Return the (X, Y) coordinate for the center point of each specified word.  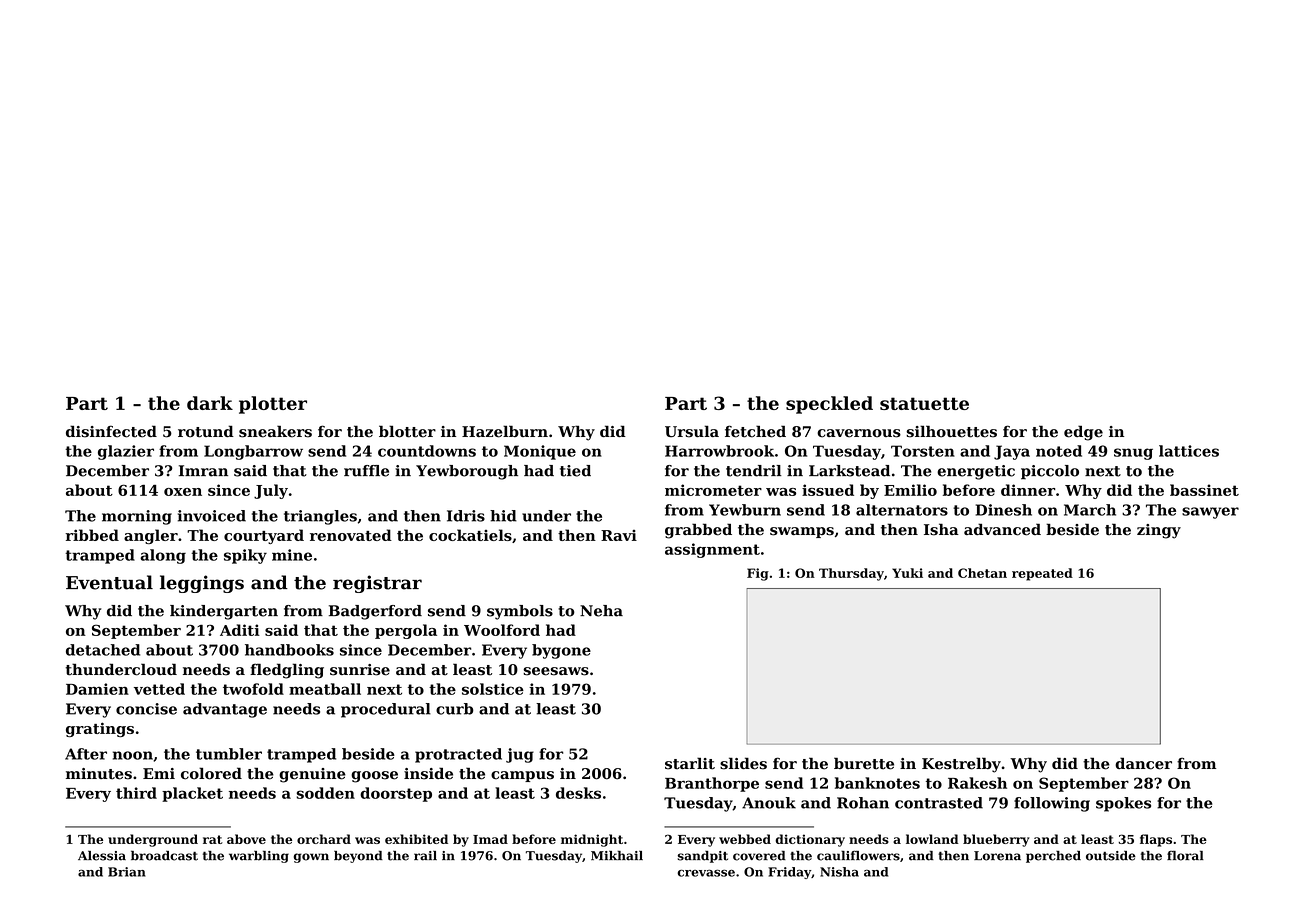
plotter (273, 405)
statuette (924, 403)
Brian (127, 872)
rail (425, 856)
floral (1185, 855)
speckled (829, 405)
